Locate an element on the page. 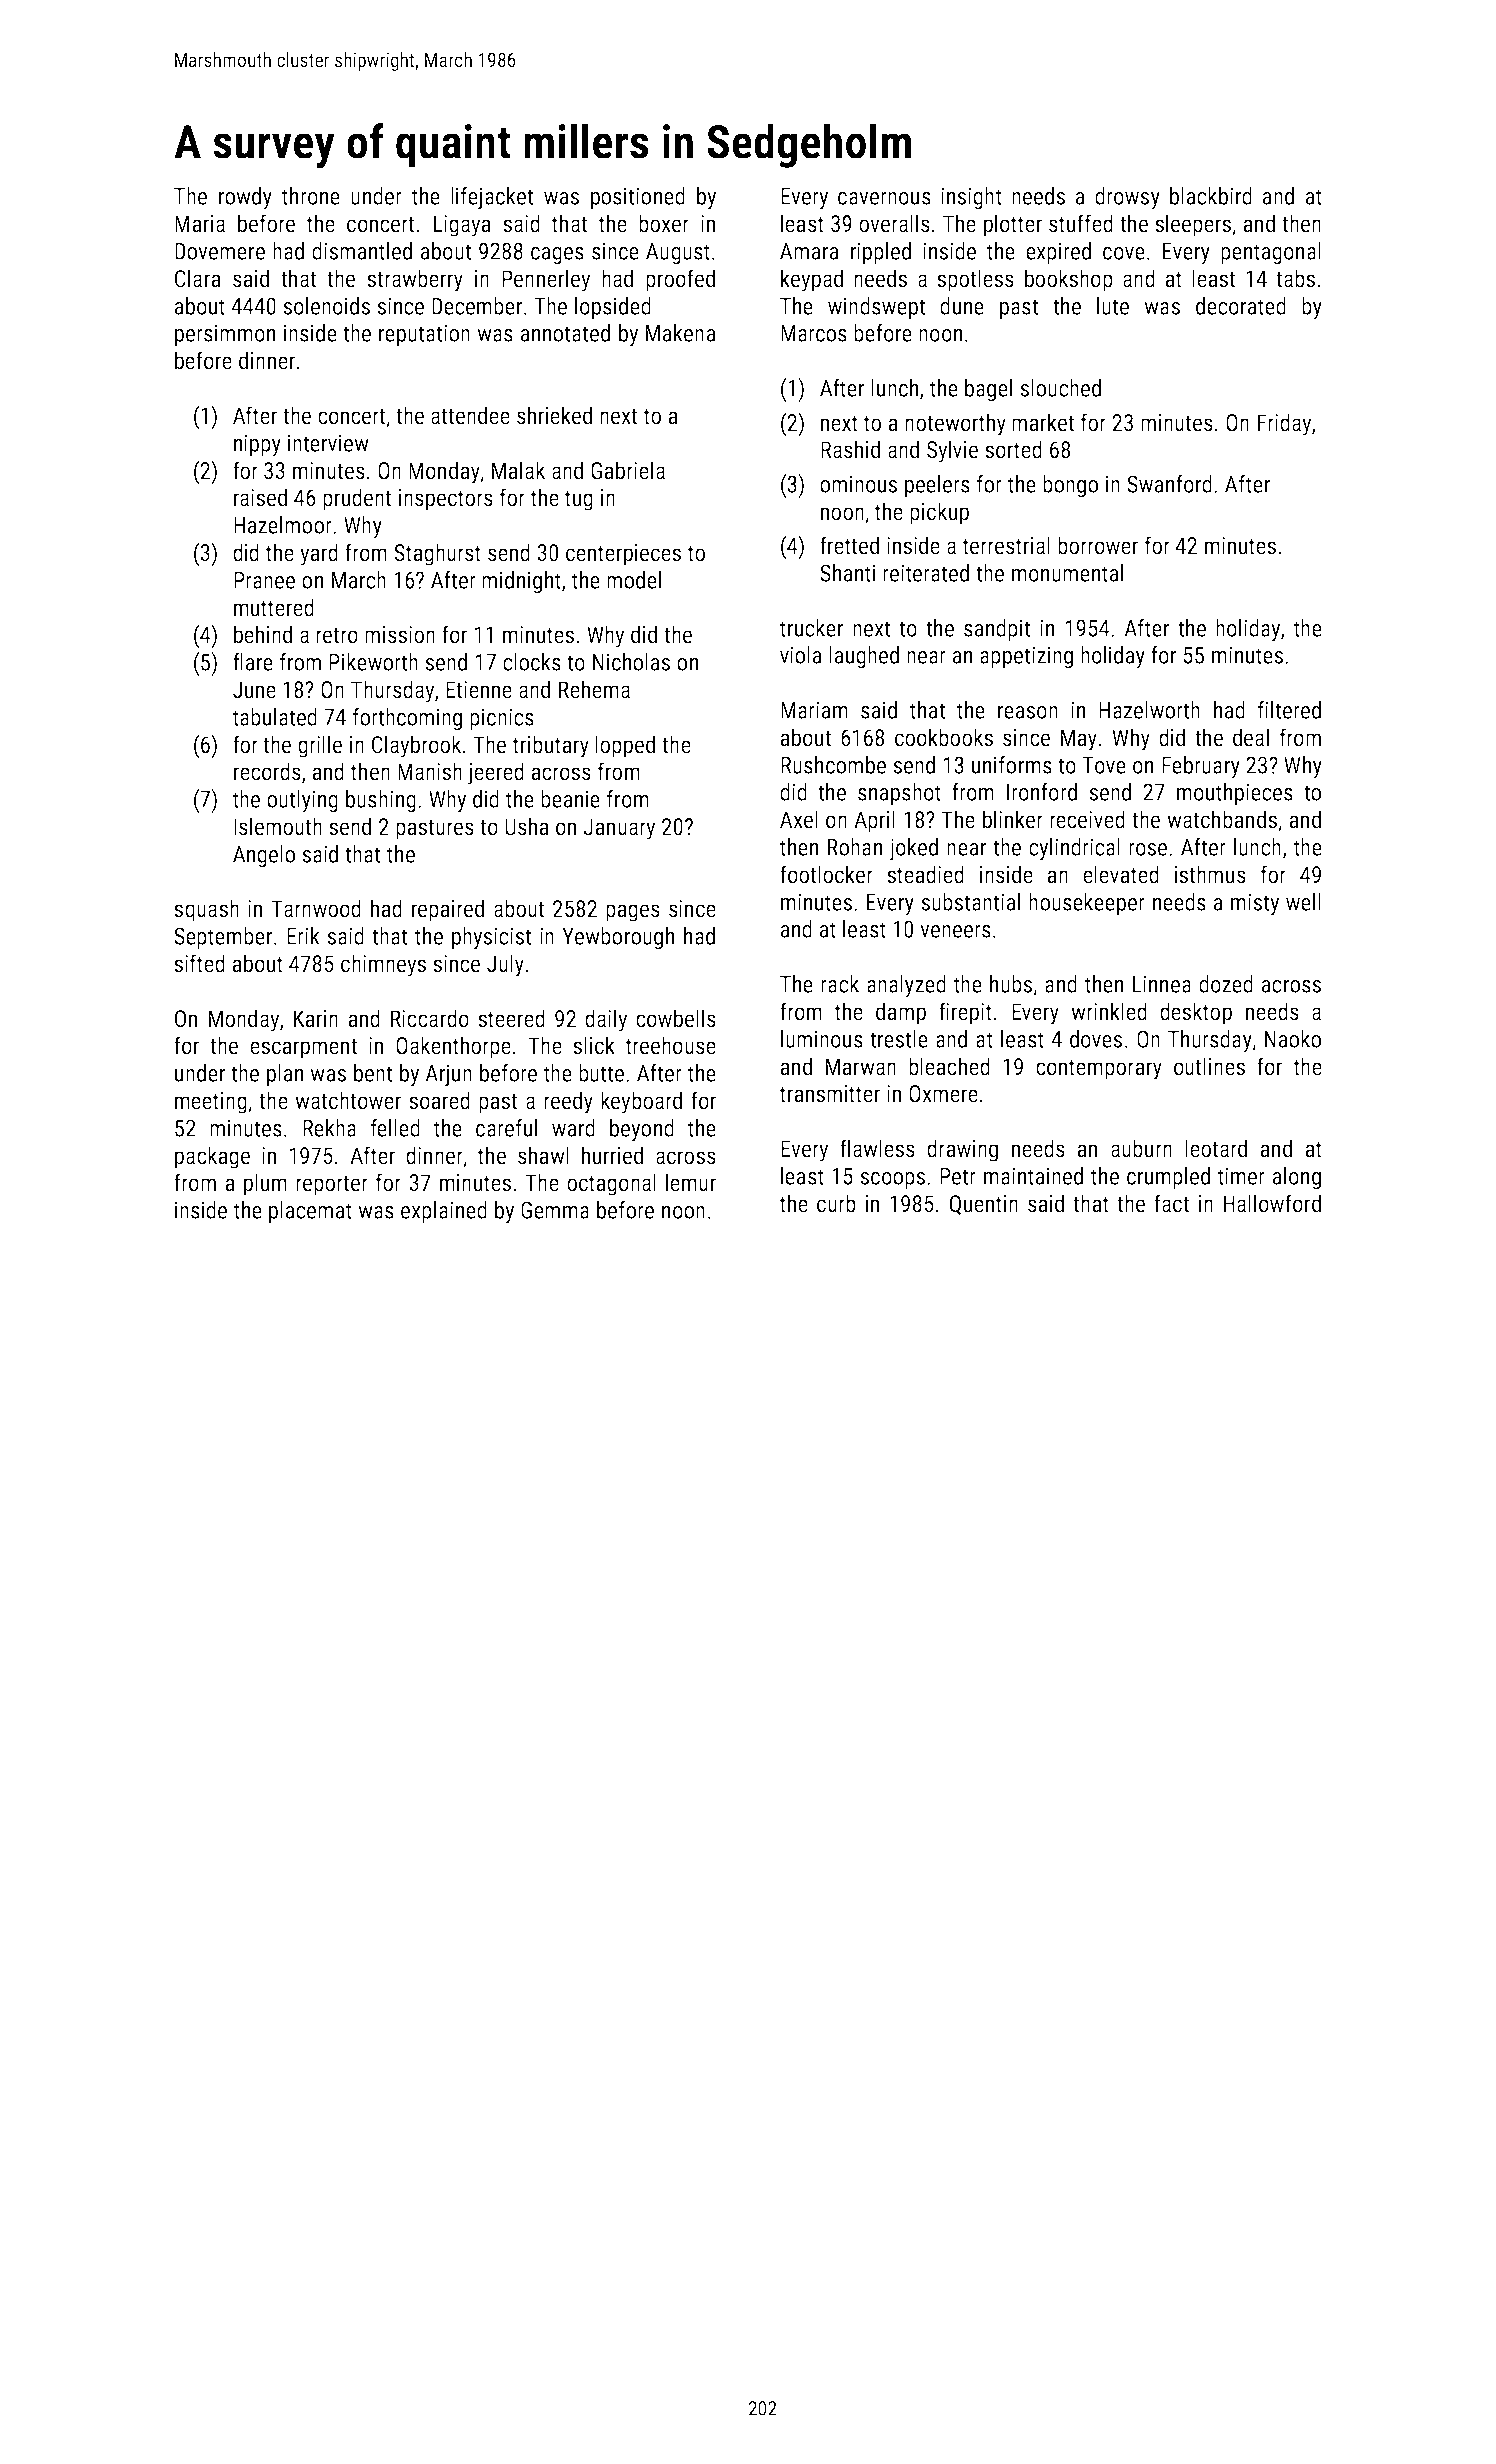 The height and width of the image is (2464, 1496). pentagonal is located at coordinates (1271, 253).
